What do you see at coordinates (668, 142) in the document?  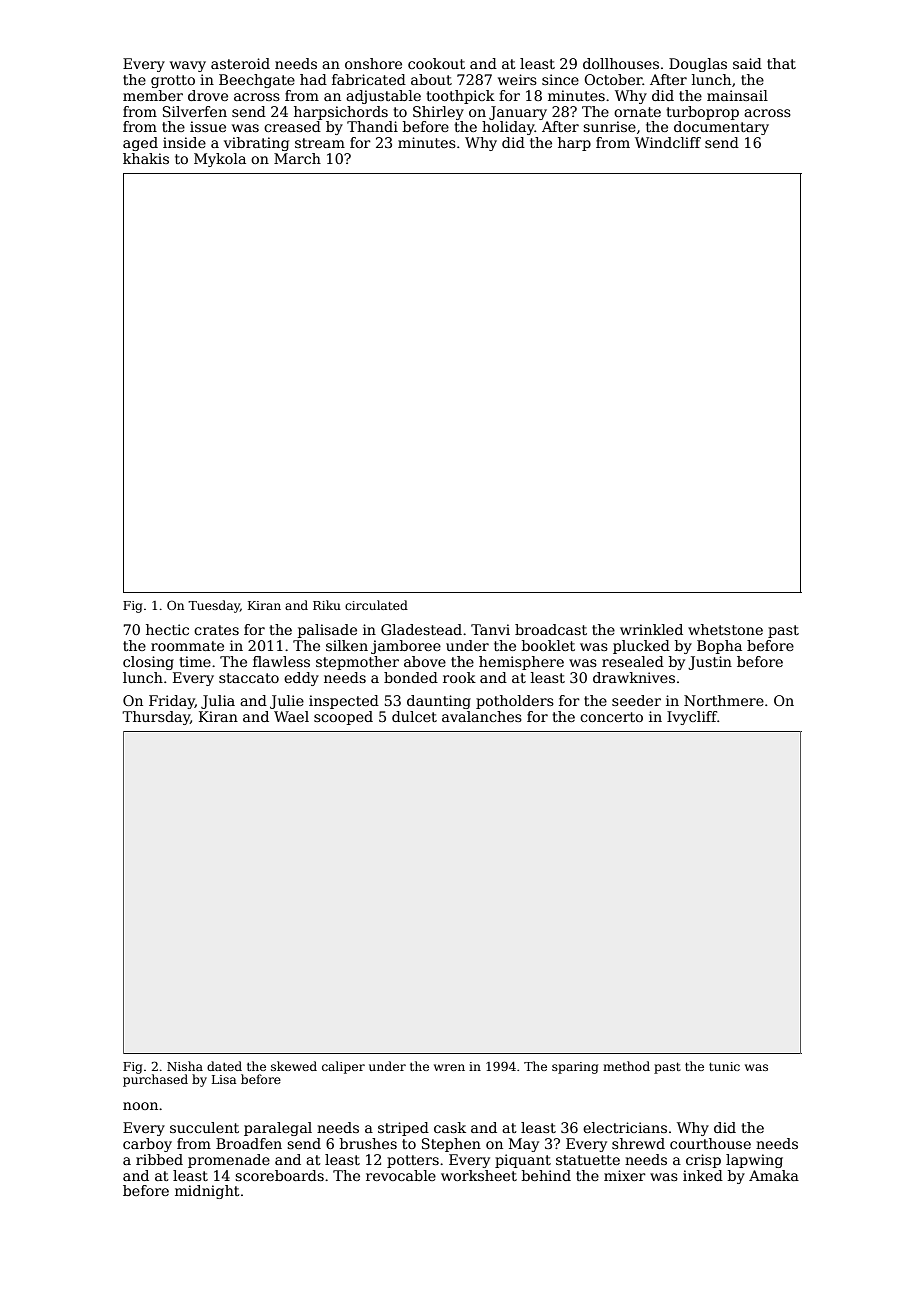 I see `Windcliff` at bounding box center [668, 142].
